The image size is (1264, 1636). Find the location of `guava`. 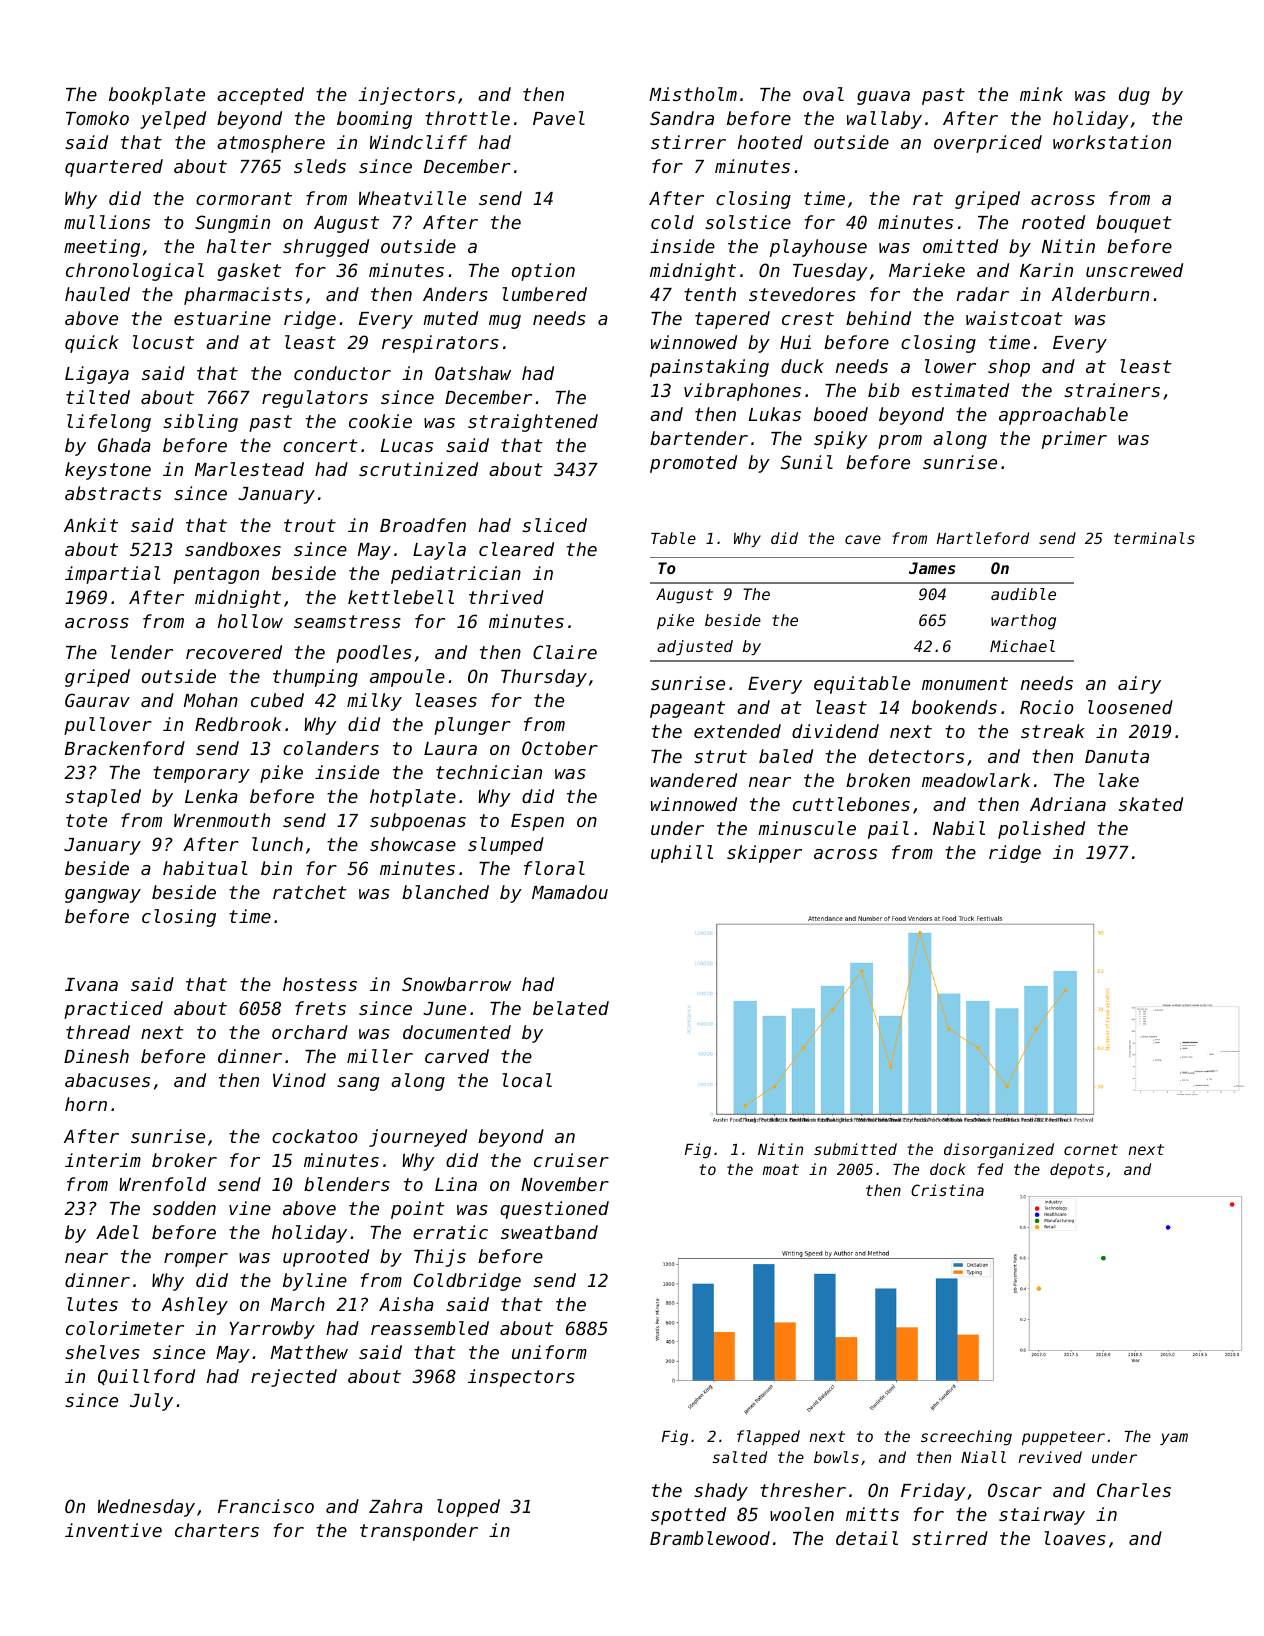

guava is located at coordinates (883, 98).
